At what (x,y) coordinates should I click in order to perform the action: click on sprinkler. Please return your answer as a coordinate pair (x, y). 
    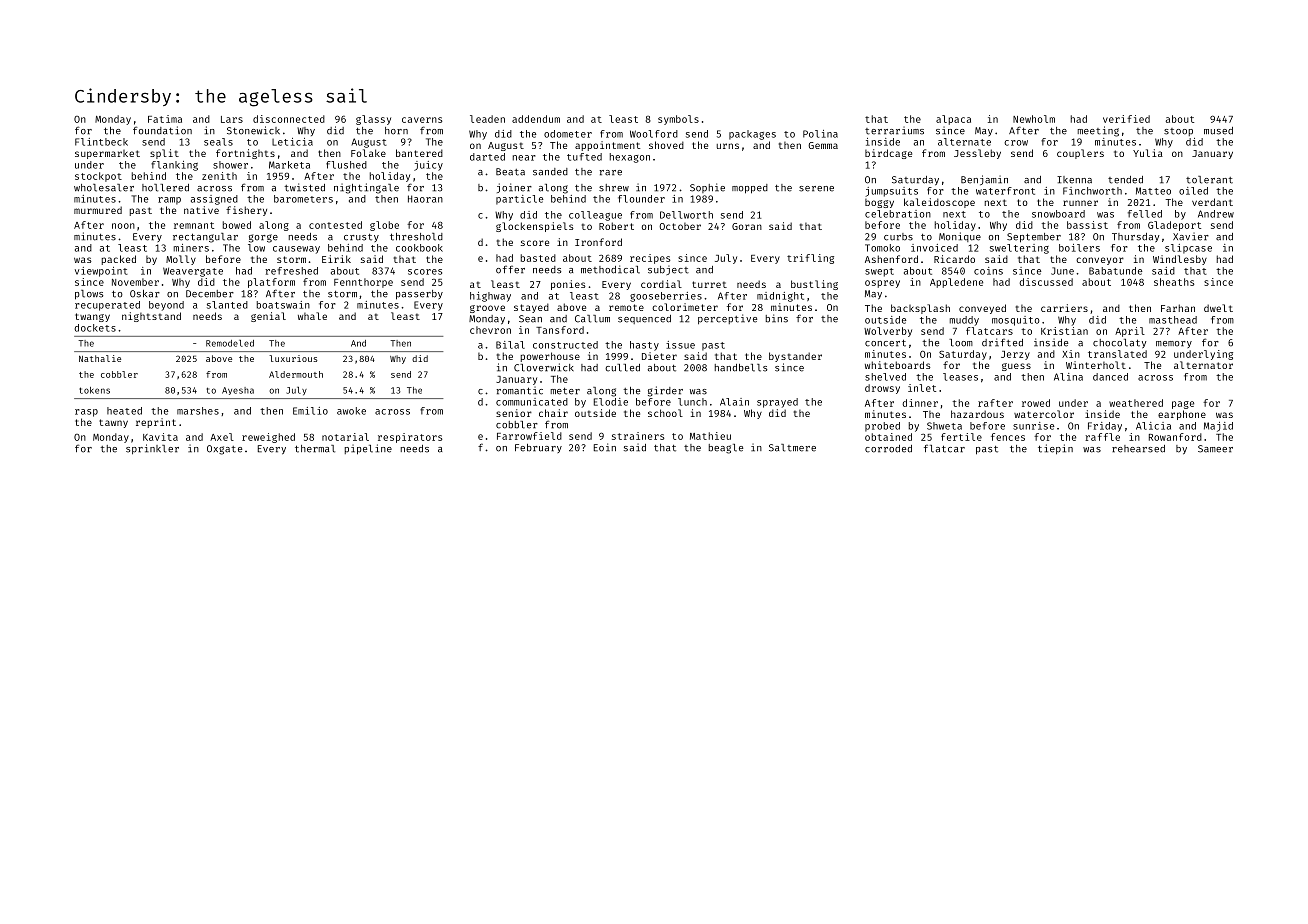
    Looking at the image, I should click on (152, 449).
